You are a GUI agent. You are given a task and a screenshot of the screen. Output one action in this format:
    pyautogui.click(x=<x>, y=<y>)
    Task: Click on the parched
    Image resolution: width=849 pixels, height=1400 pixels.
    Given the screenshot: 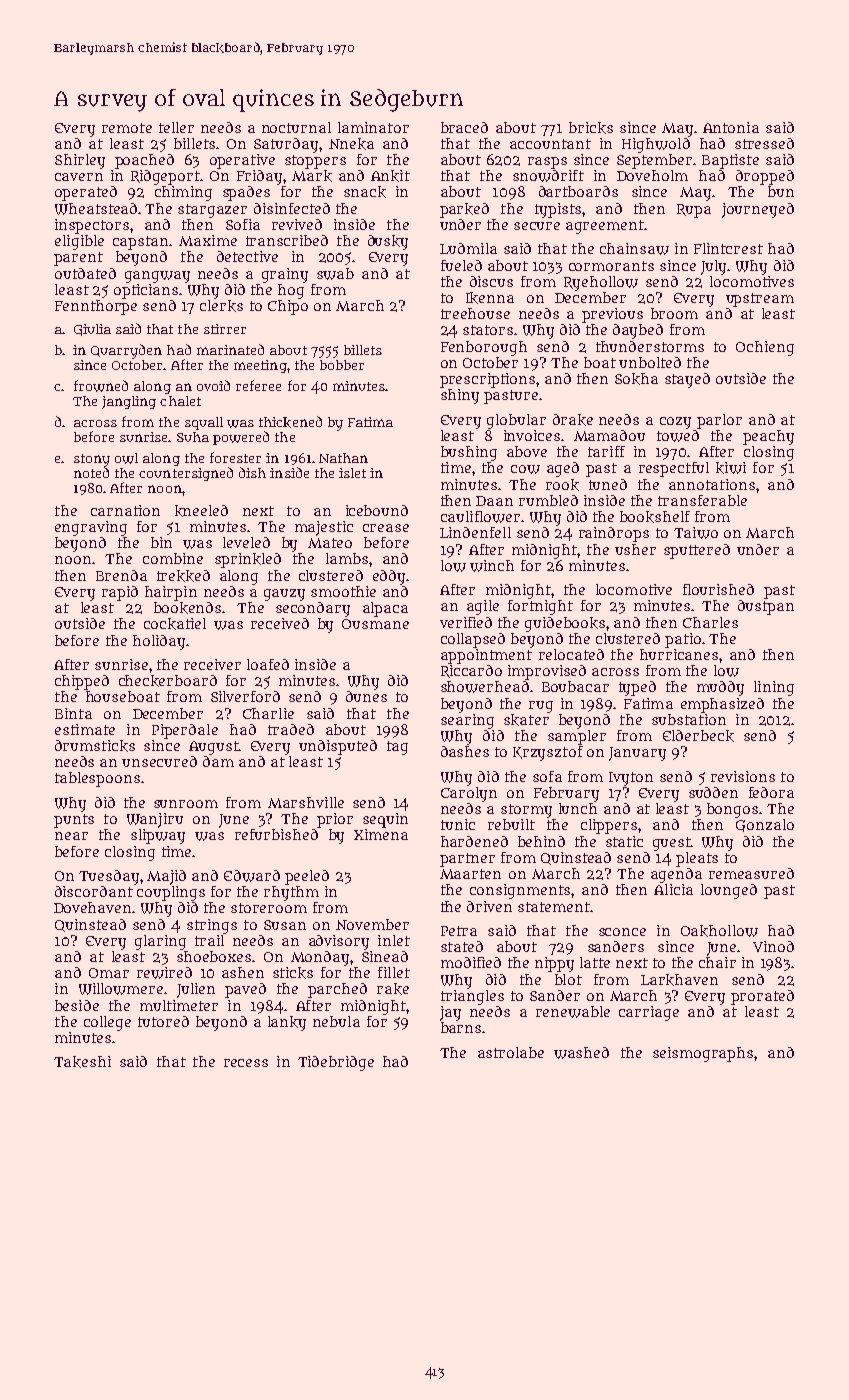 What is the action you would take?
    pyautogui.click(x=337, y=990)
